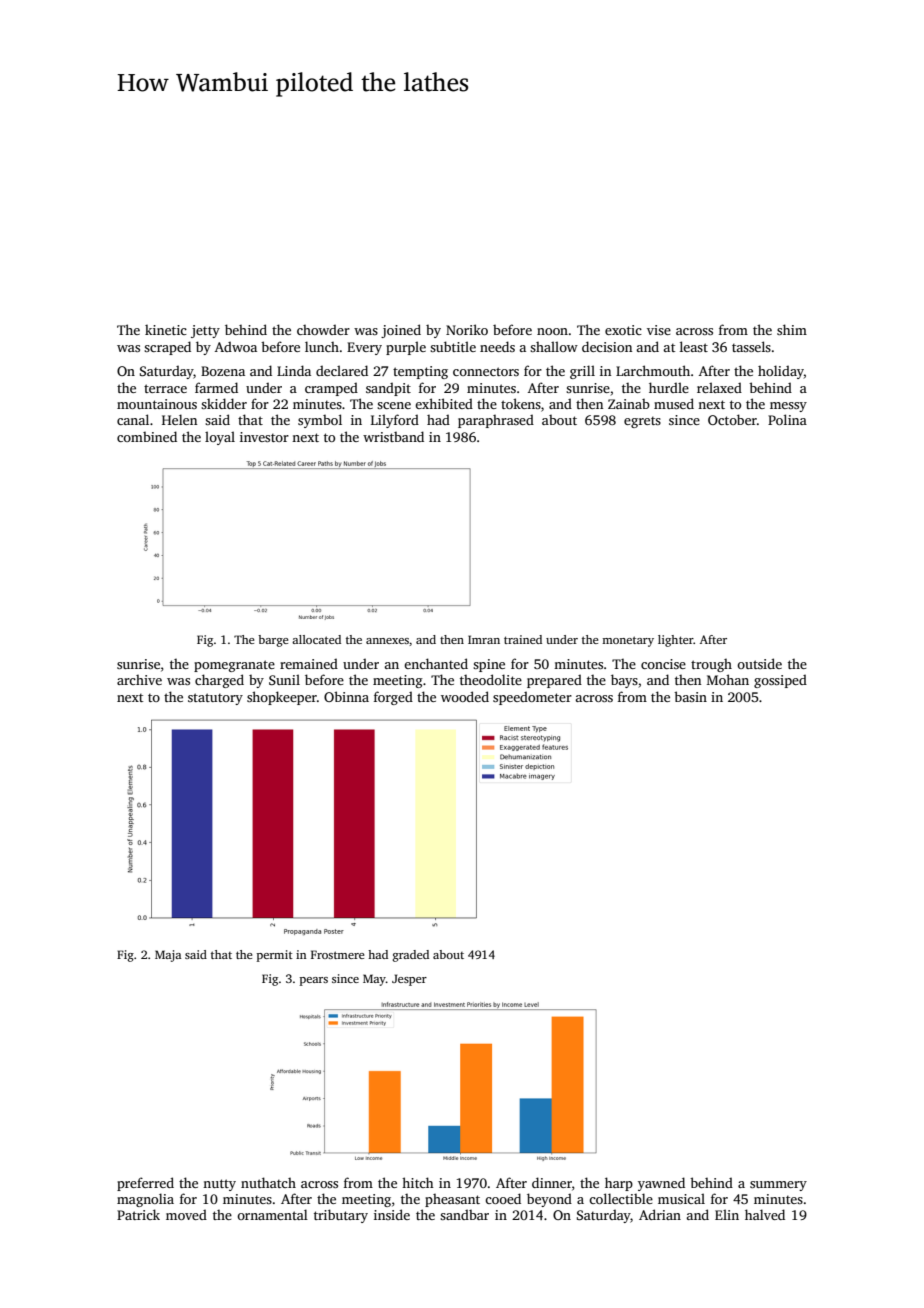  Describe the element at coordinates (788, 407) in the document. I see `messy` at that location.
